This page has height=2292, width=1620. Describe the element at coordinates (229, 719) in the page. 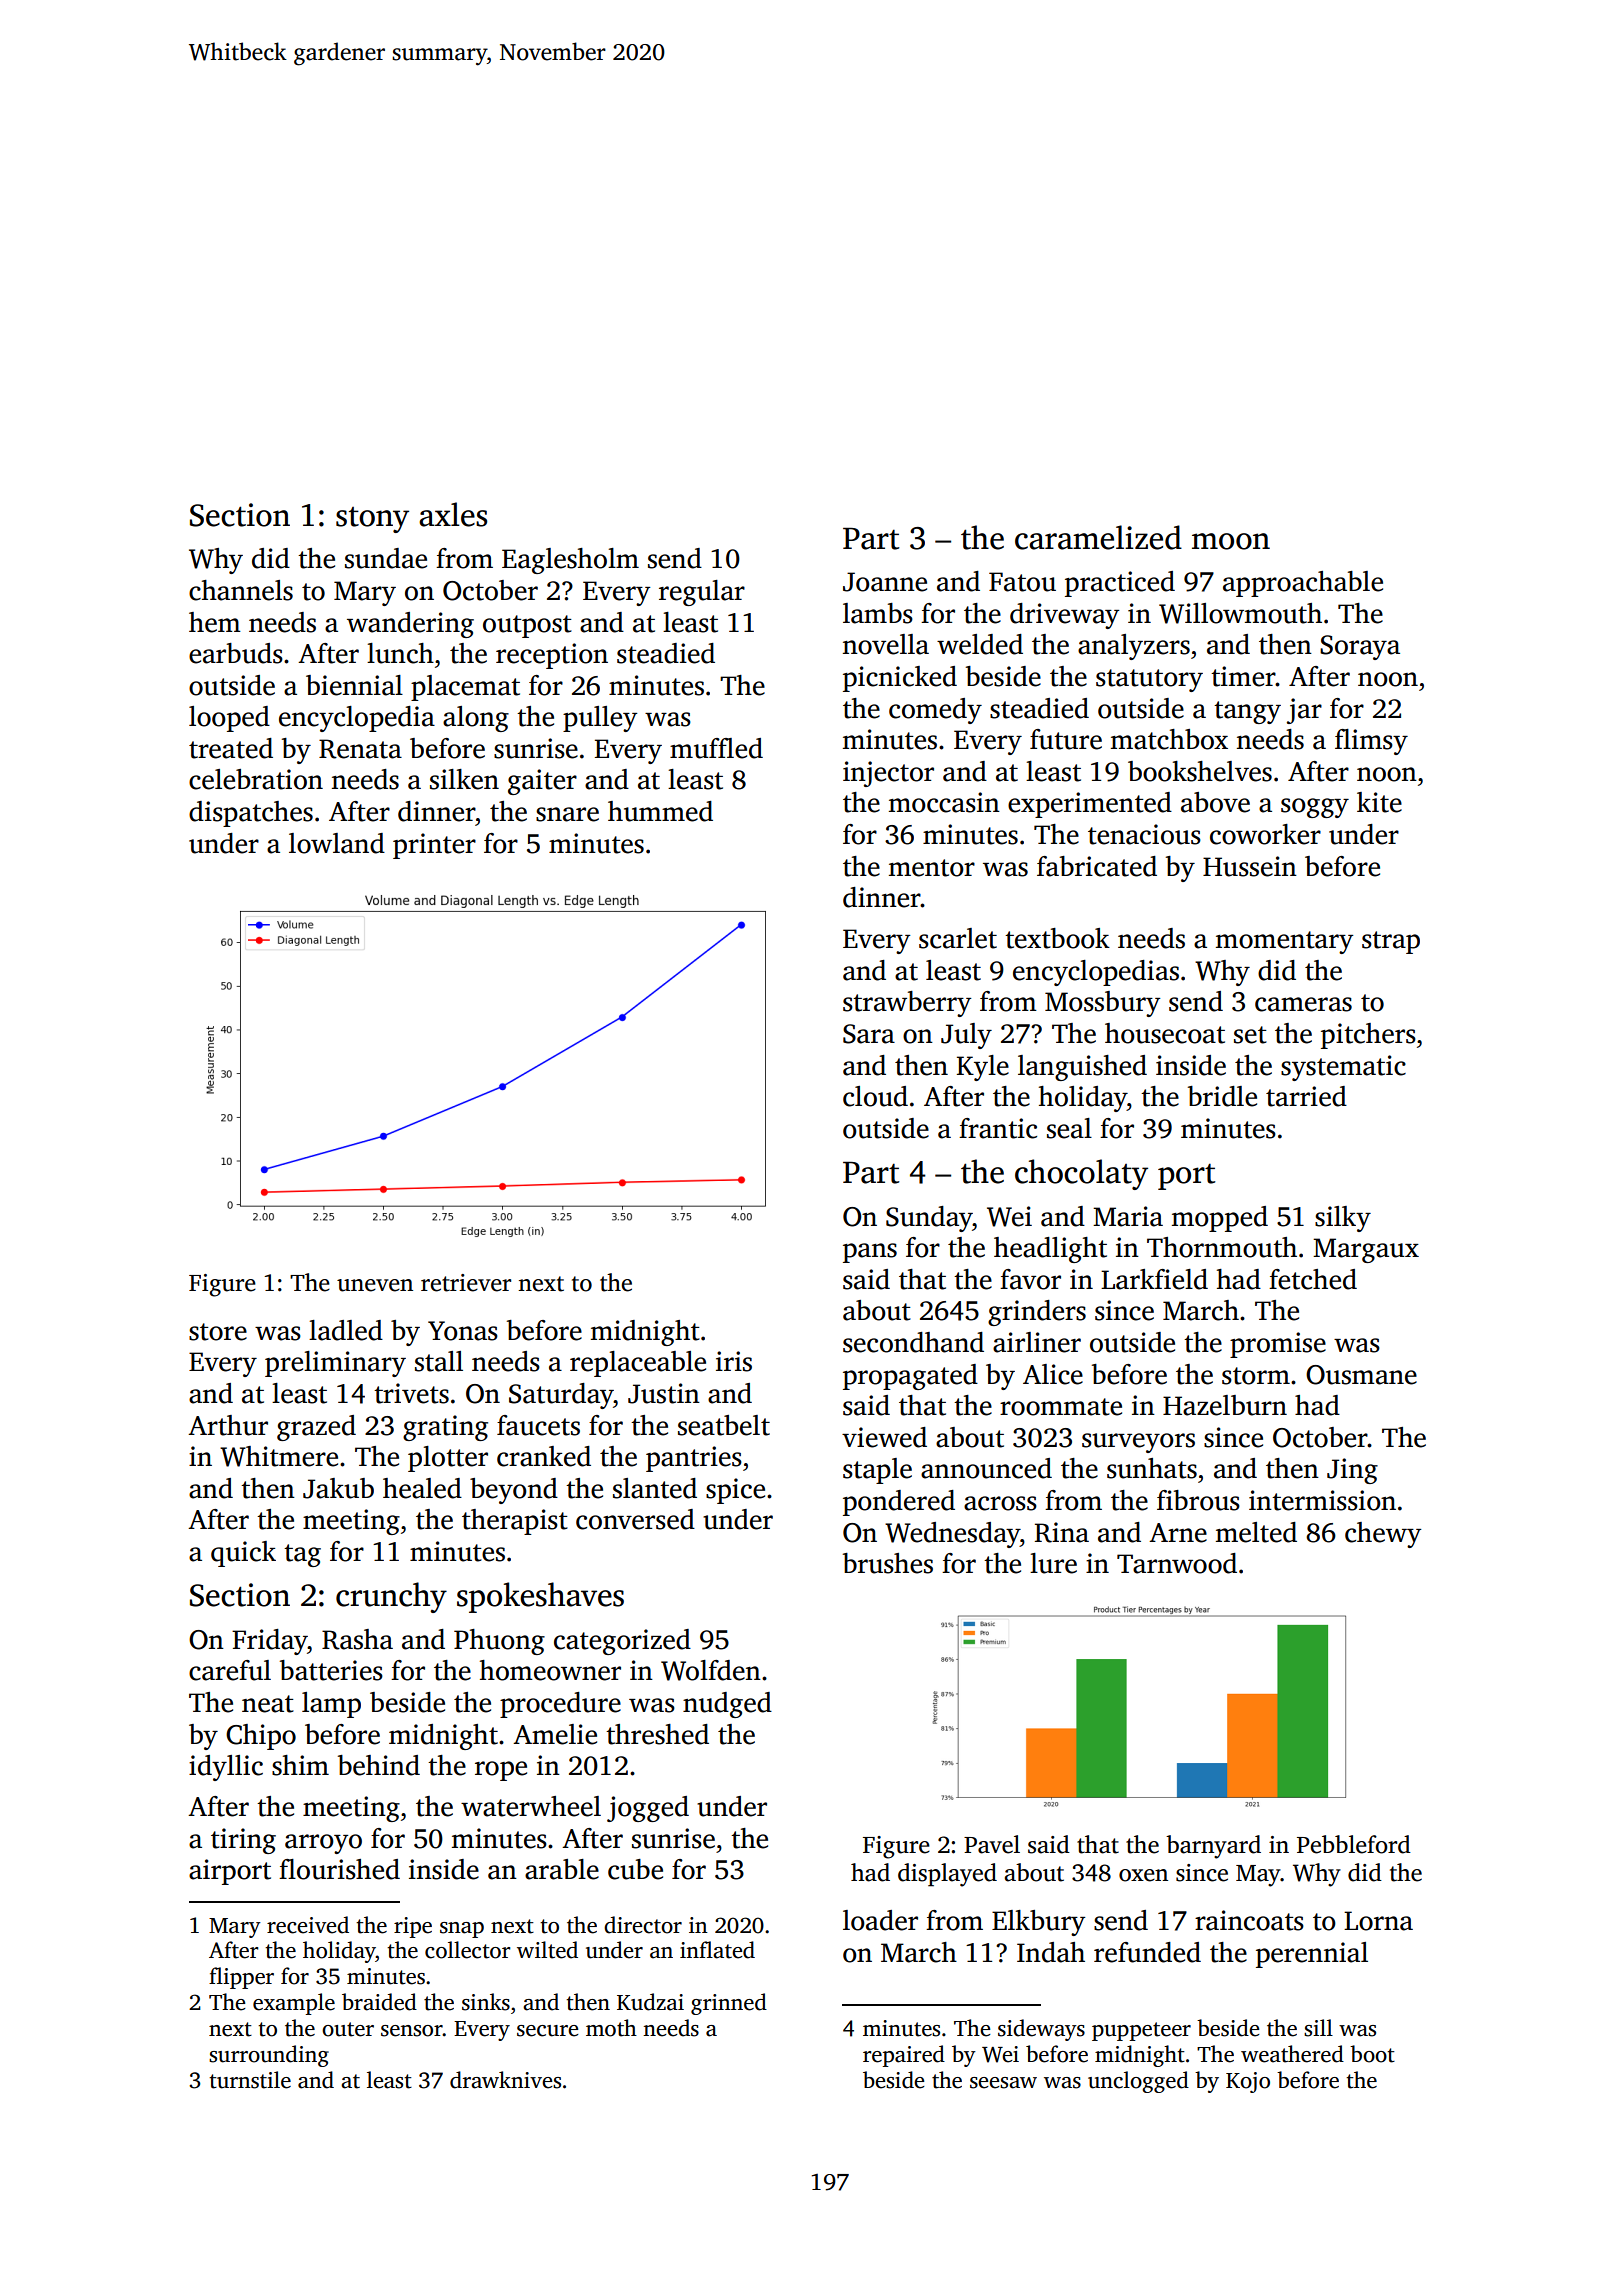

I see `looped` at that location.
